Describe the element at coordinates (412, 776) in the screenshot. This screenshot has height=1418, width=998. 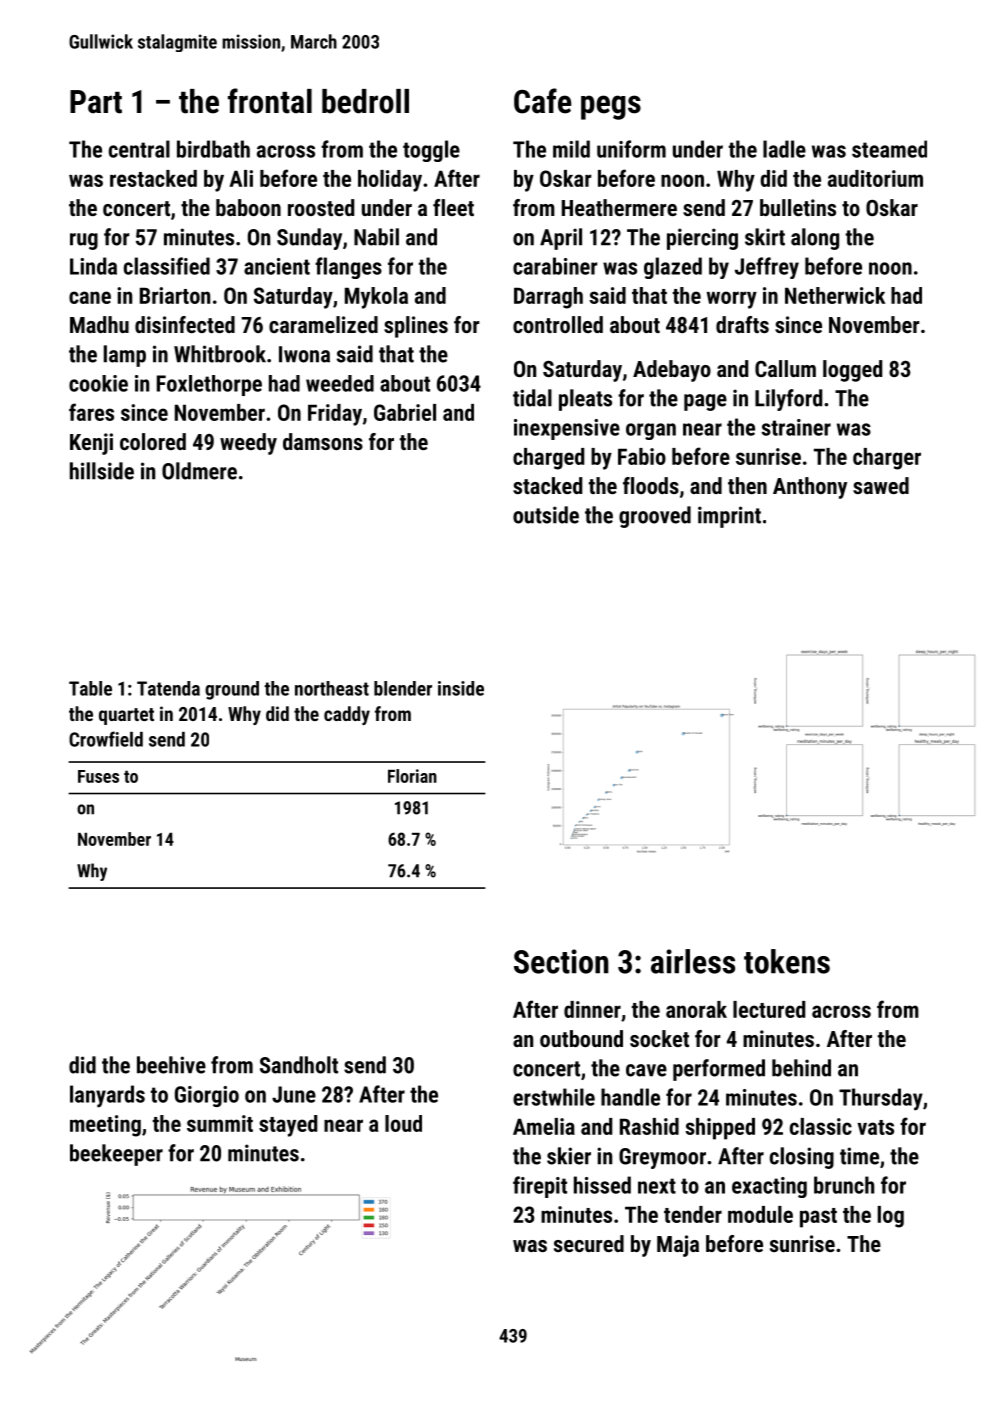
I see `Florian` at that location.
